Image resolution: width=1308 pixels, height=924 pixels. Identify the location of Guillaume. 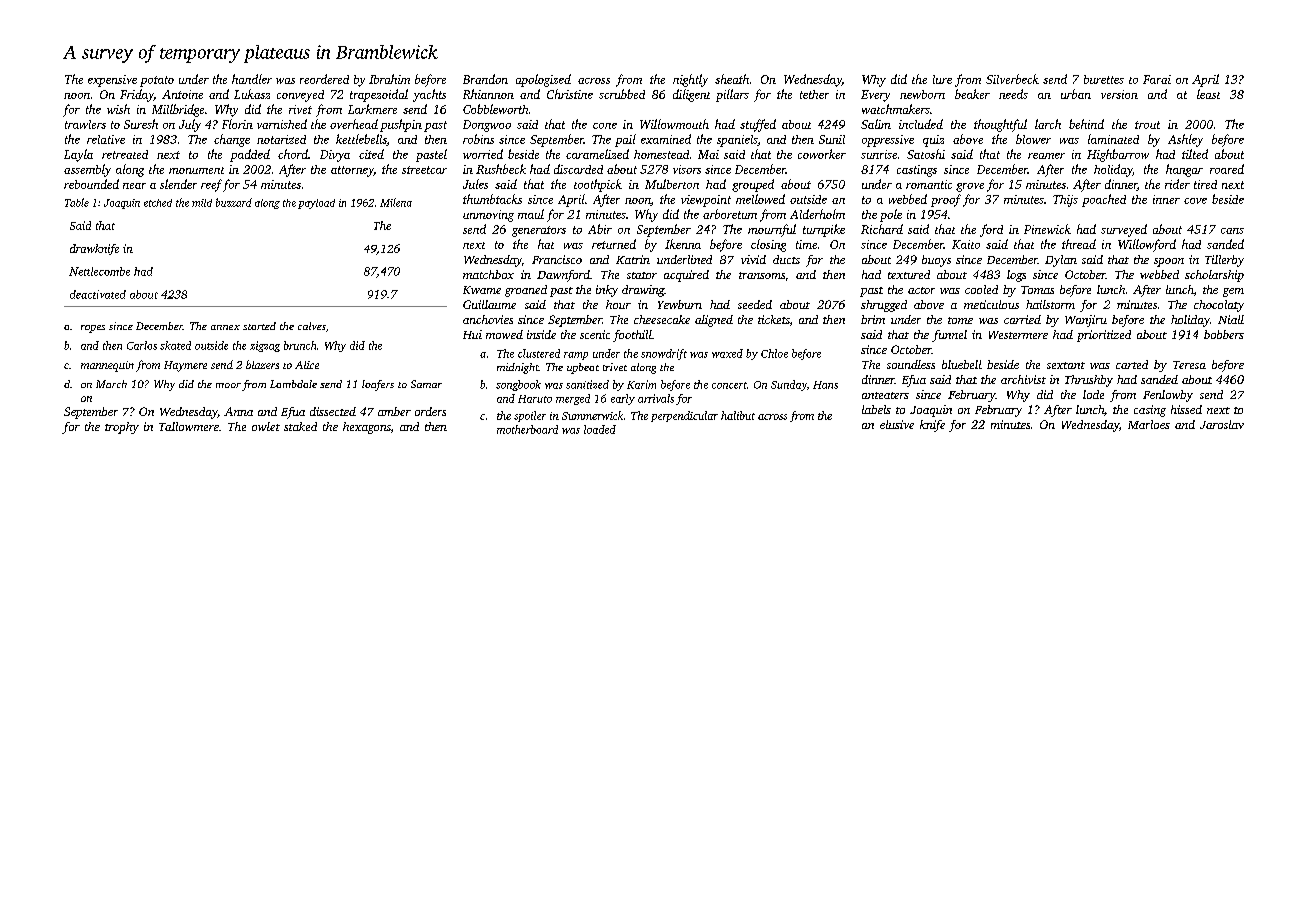
(489, 304).
